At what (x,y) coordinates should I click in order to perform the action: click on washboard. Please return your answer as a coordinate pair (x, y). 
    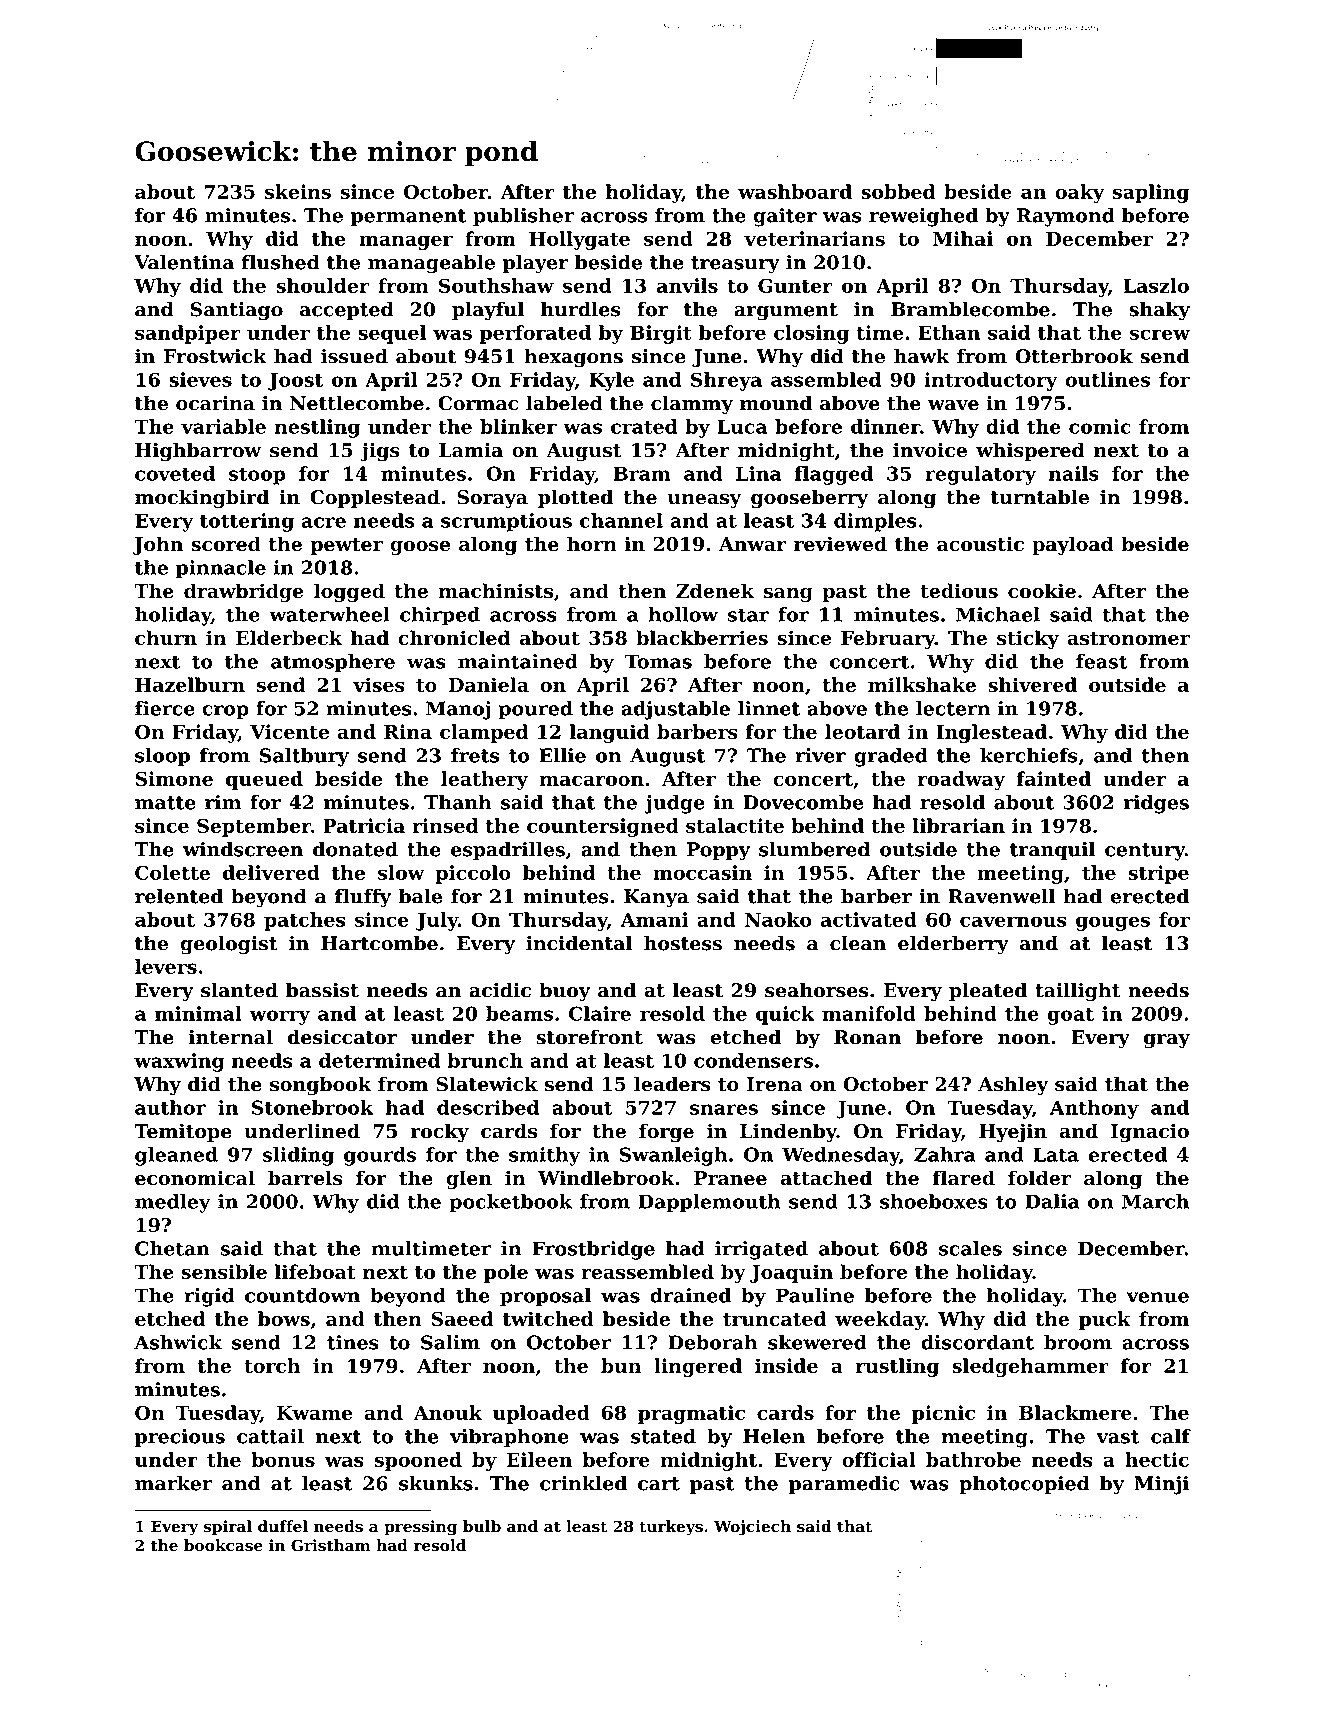
    Looking at the image, I should click on (795, 191).
